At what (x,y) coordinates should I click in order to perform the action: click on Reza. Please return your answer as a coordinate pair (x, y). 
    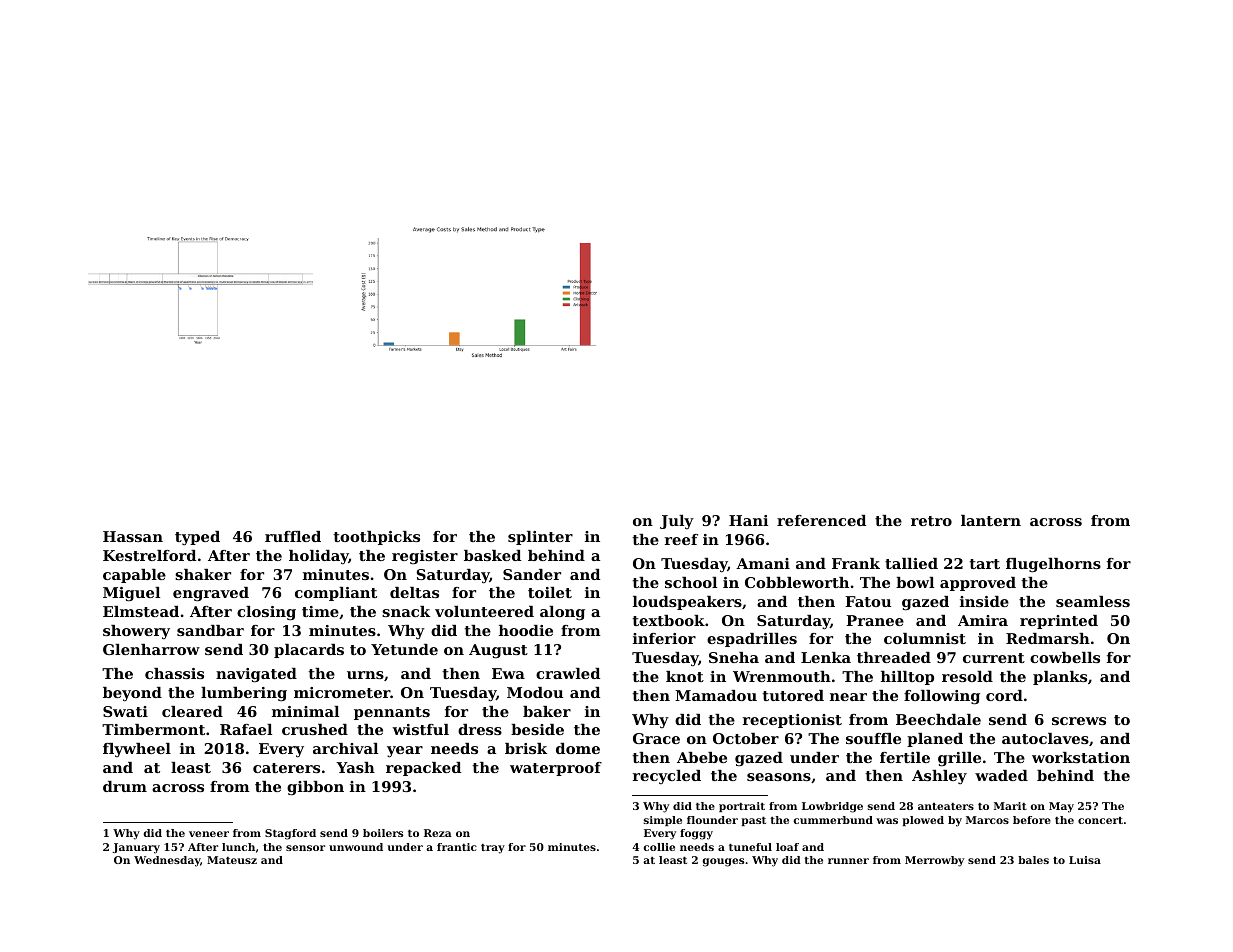
    Looking at the image, I should click on (438, 833).
